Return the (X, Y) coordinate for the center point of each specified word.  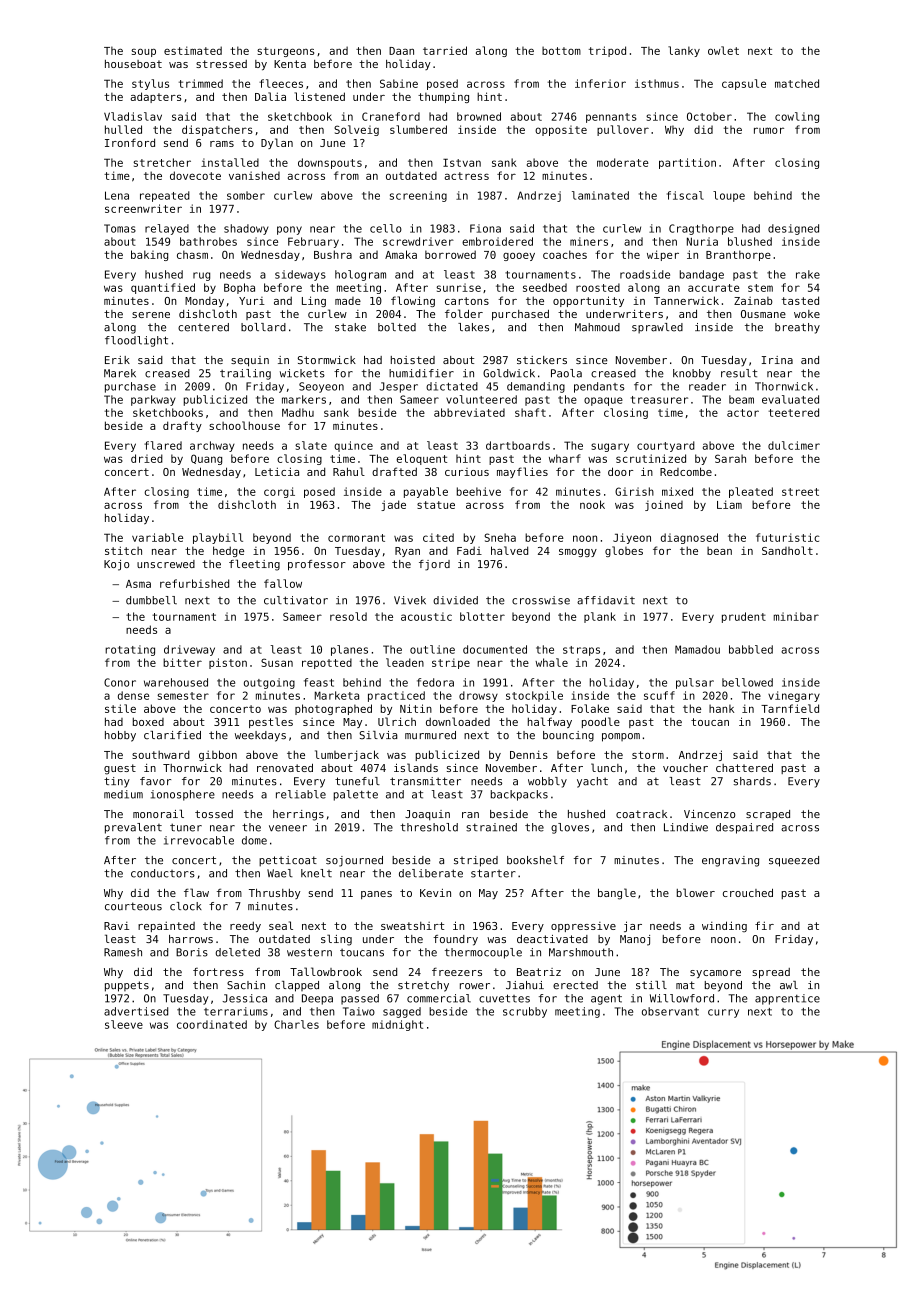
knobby (692, 374)
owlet (723, 50)
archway (212, 446)
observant (670, 1011)
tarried (445, 50)
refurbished (194, 583)
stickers (542, 360)
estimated (193, 50)
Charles (296, 1024)
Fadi (469, 550)
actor (743, 413)
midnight (397, 1025)
